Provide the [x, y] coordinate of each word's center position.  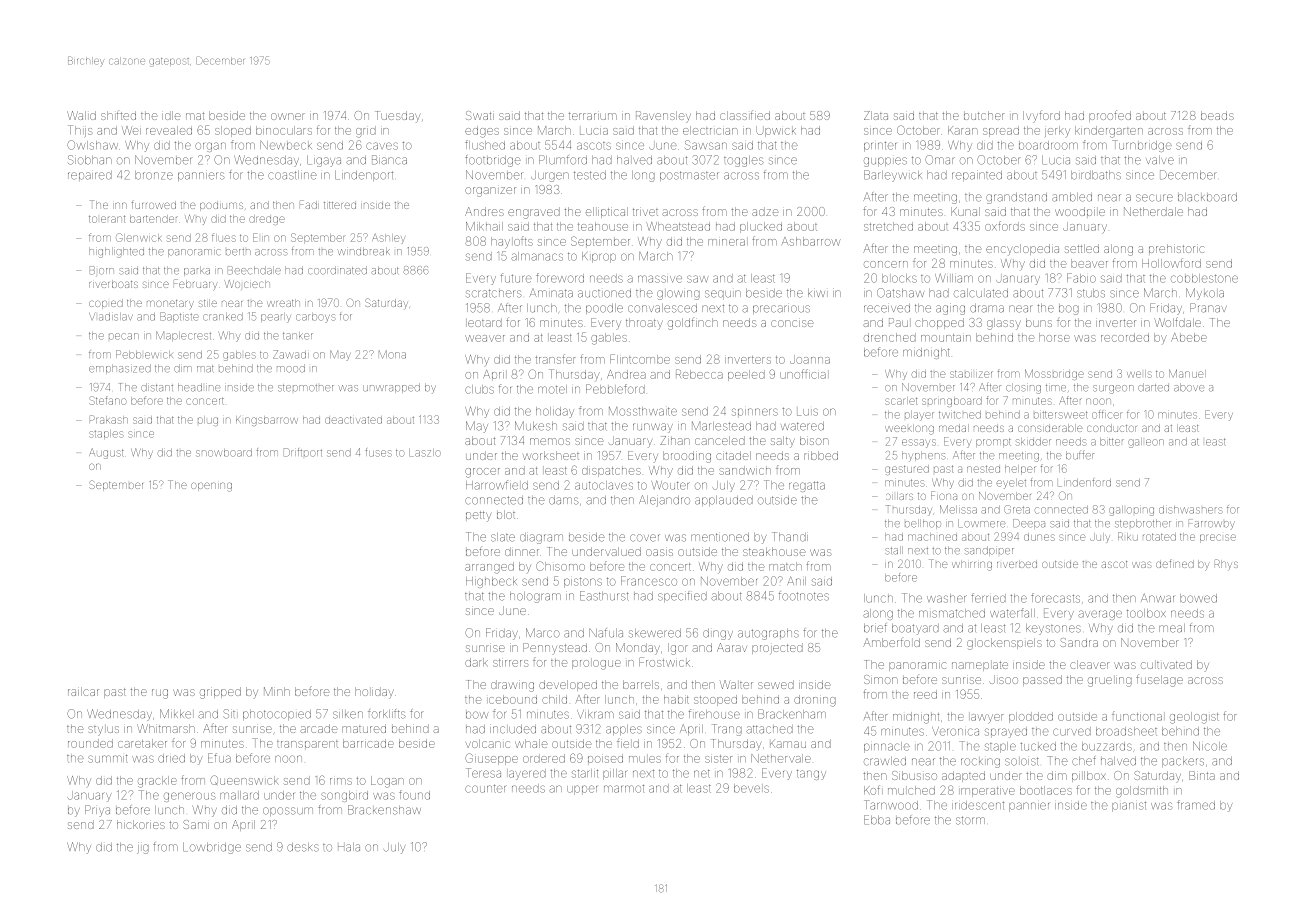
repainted [977, 176]
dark [476, 662]
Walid [81, 115]
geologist [1194, 718]
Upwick [776, 131]
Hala [349, 847]
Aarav [732, 647]
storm [970, 820]
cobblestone [1204, 278]
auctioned [604, 293]
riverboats [113, 284]
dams [564, 500]
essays [919, 443]
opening [211, 487]
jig [143, 849]
